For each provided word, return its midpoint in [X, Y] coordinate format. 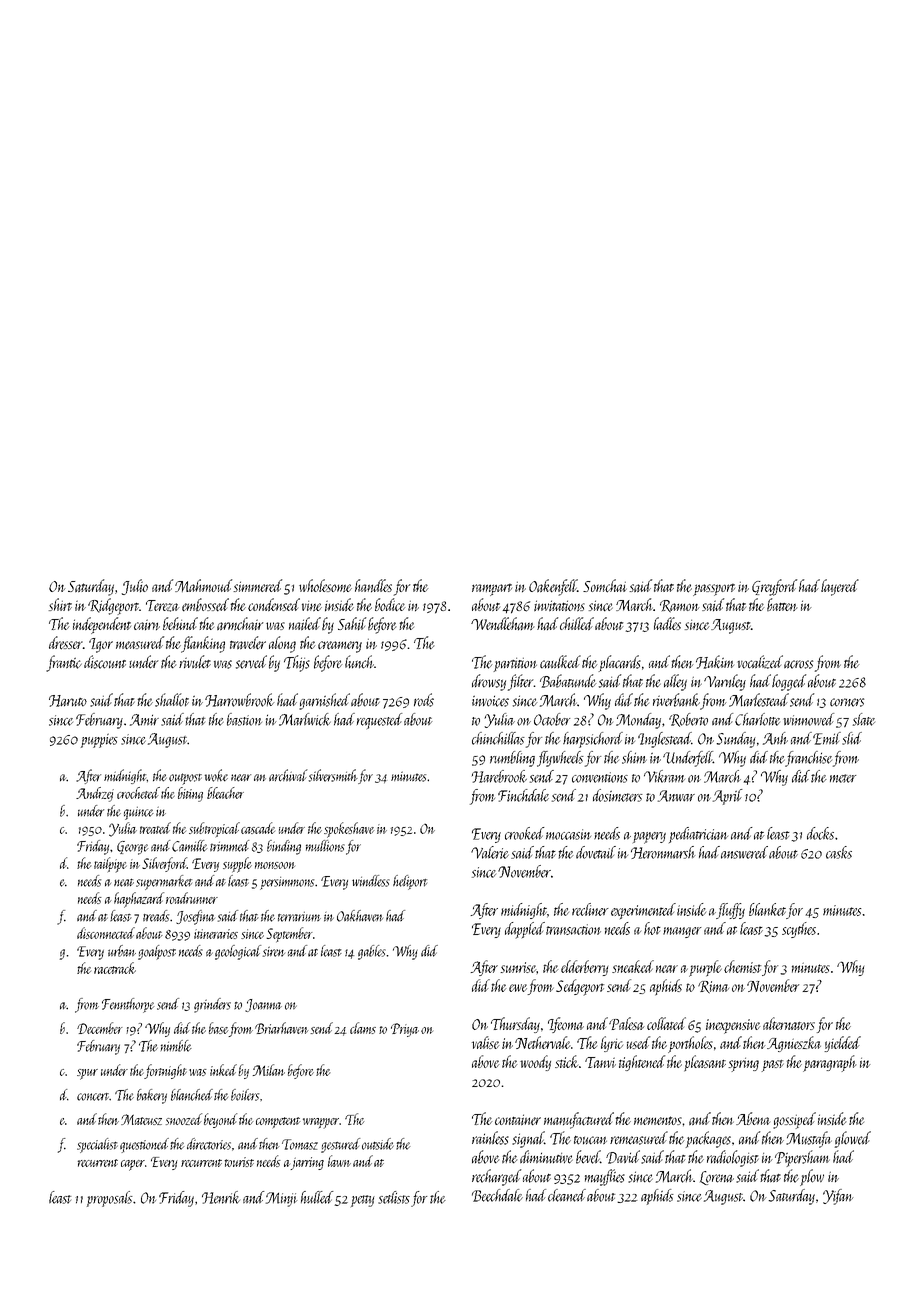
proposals [110, 1199]
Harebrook [499, 776]
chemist [742, 966]
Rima [713, 987]
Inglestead [665, 740]
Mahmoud [203, 585]
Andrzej [95, 794]
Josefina [195, 917]
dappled [525, 930]
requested [379, 721]
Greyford [774, 587]
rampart [492, 590]
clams [363, 1028]
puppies [99, 740]
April [728, 797]
